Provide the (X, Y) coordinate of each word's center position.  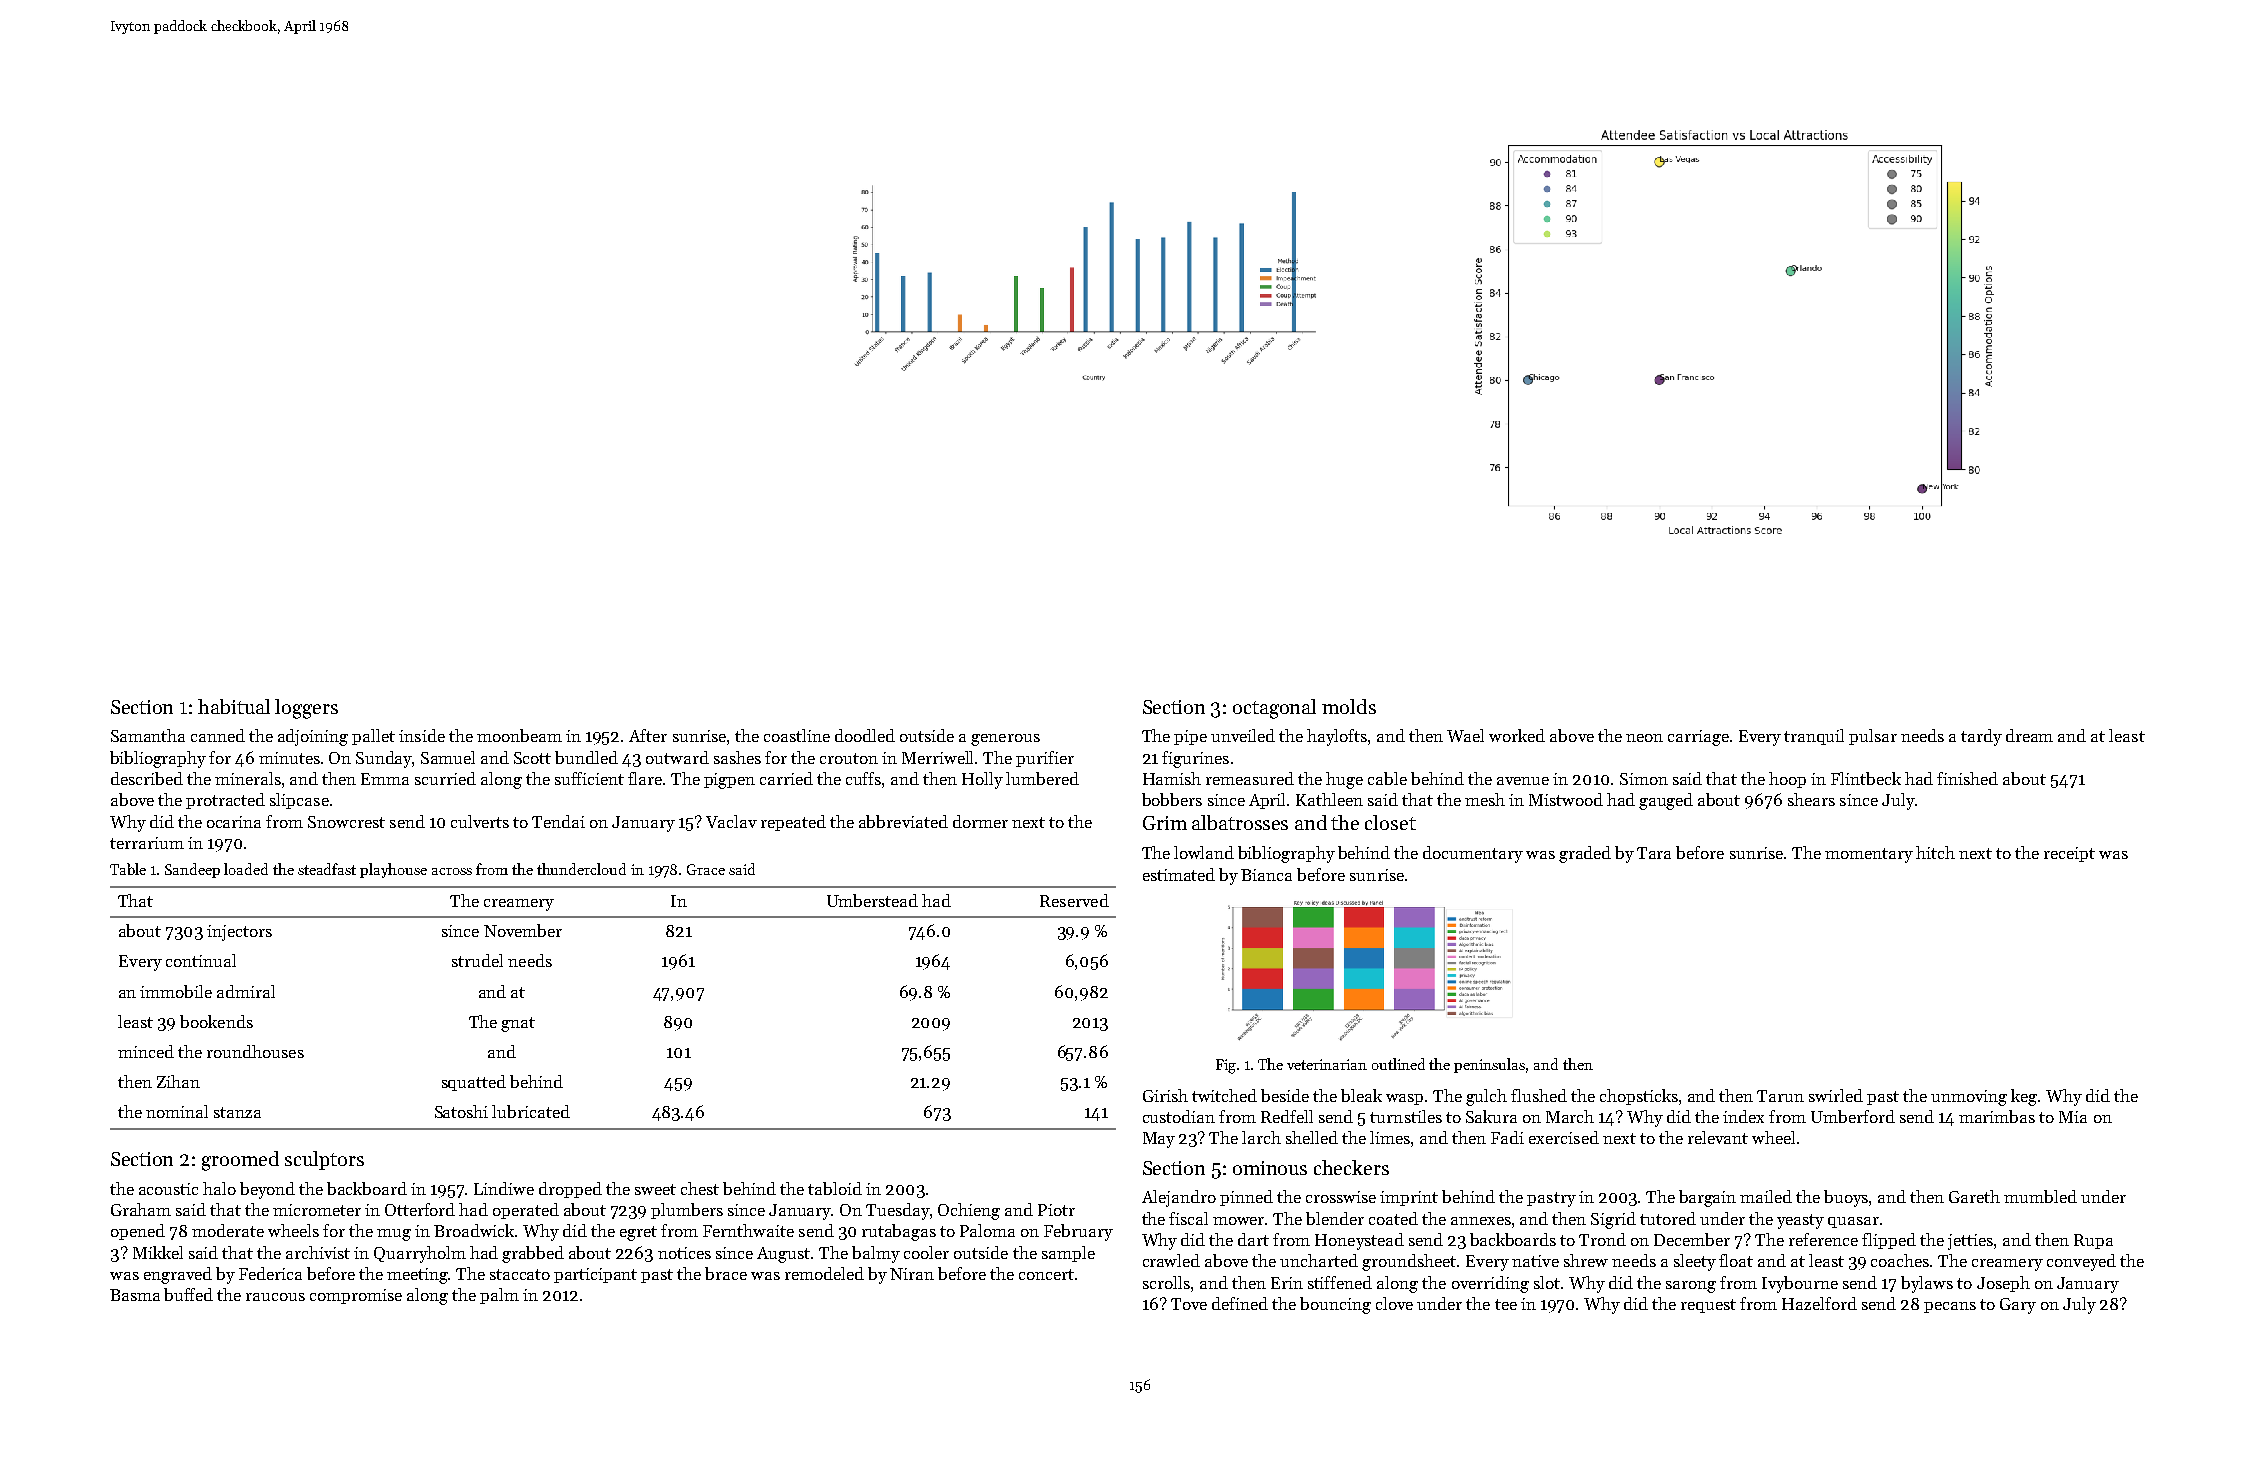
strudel (477, 960)
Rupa (2093, 1241)
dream (2029, 735)
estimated (1179, 874)
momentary (1869, 855)
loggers (306, 709)
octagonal (1274, 709)
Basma (135, 1295)
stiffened (1340, 1282)
